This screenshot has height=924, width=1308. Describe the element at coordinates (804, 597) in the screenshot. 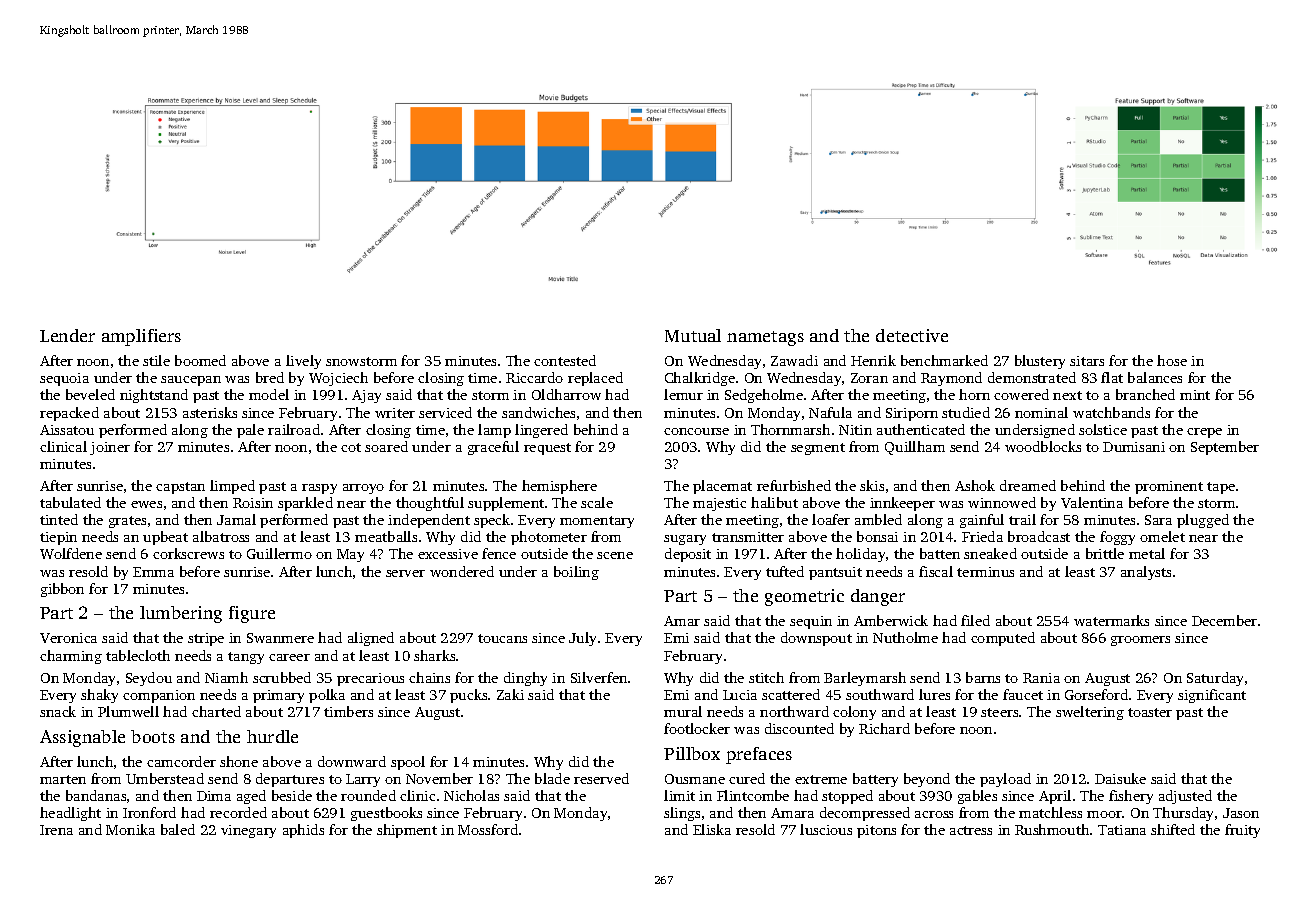

I see `geometric` at that location.
